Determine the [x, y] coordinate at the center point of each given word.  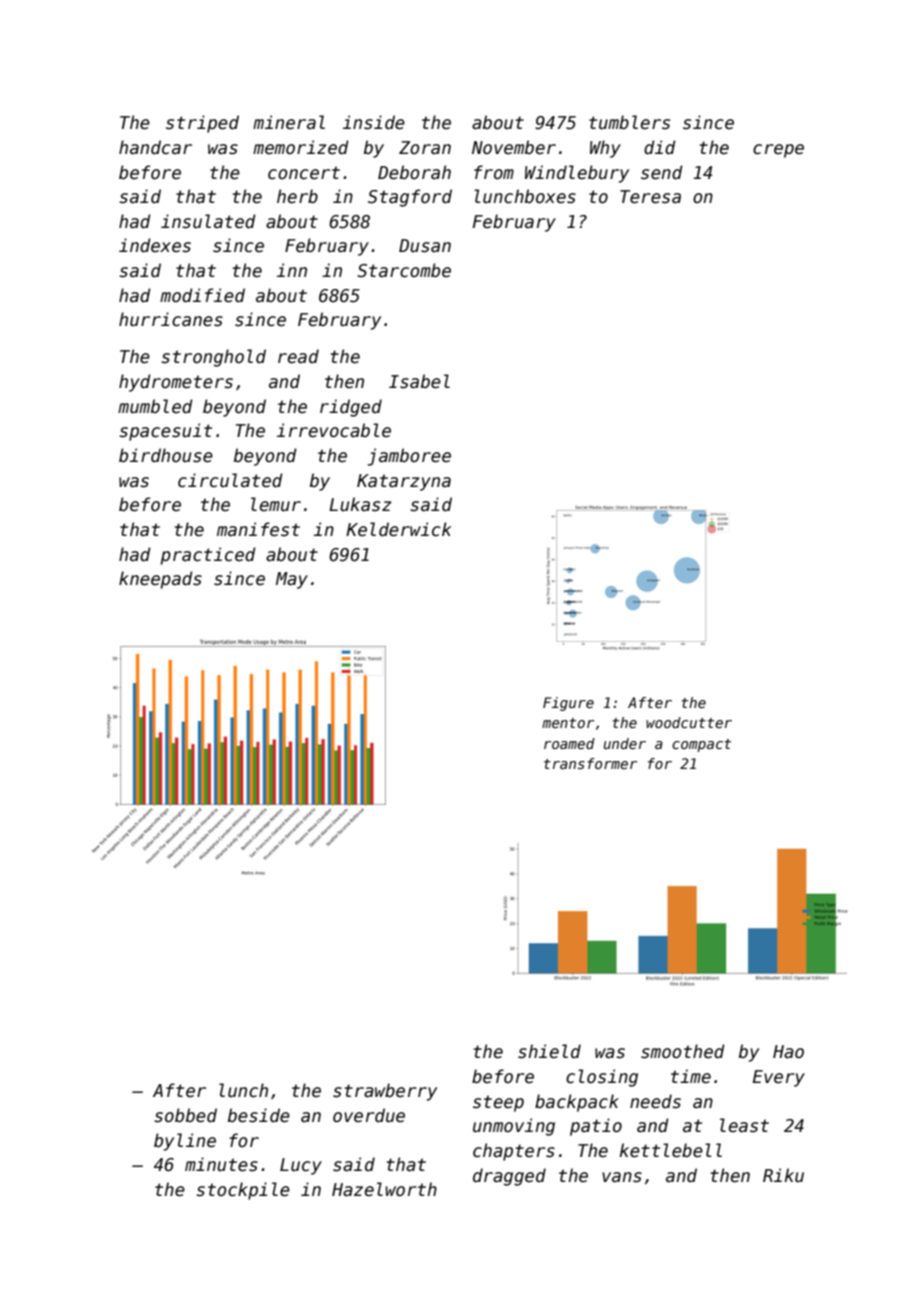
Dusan [425, 246]
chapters [514, 1152]
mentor [568, 723]
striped [202, 124]
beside [259, 1115]
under [625, 743]
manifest [258, 529]
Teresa [650, 197]
